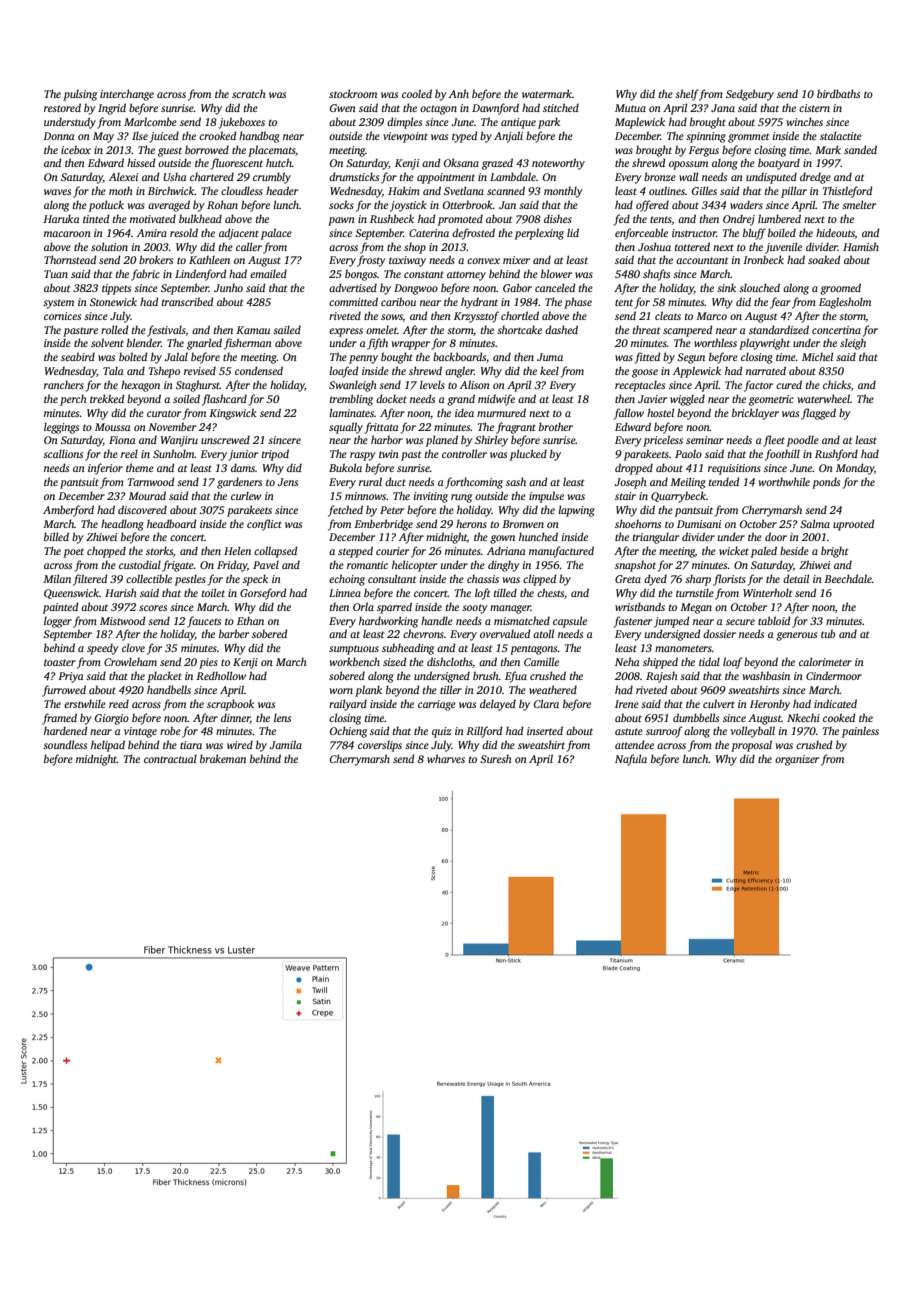 The height and width of the screenshot is (1308, 924). I want to click on Redhollow, so click(221, 675).
